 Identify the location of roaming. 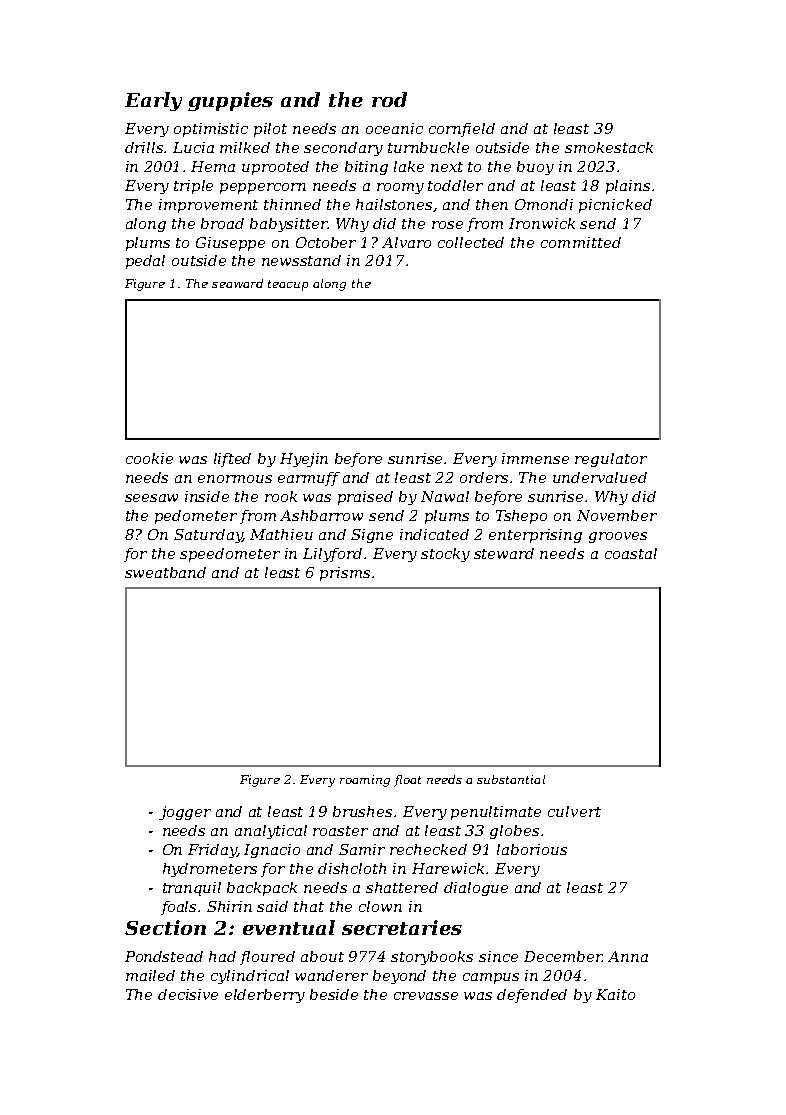
(365, 781).
